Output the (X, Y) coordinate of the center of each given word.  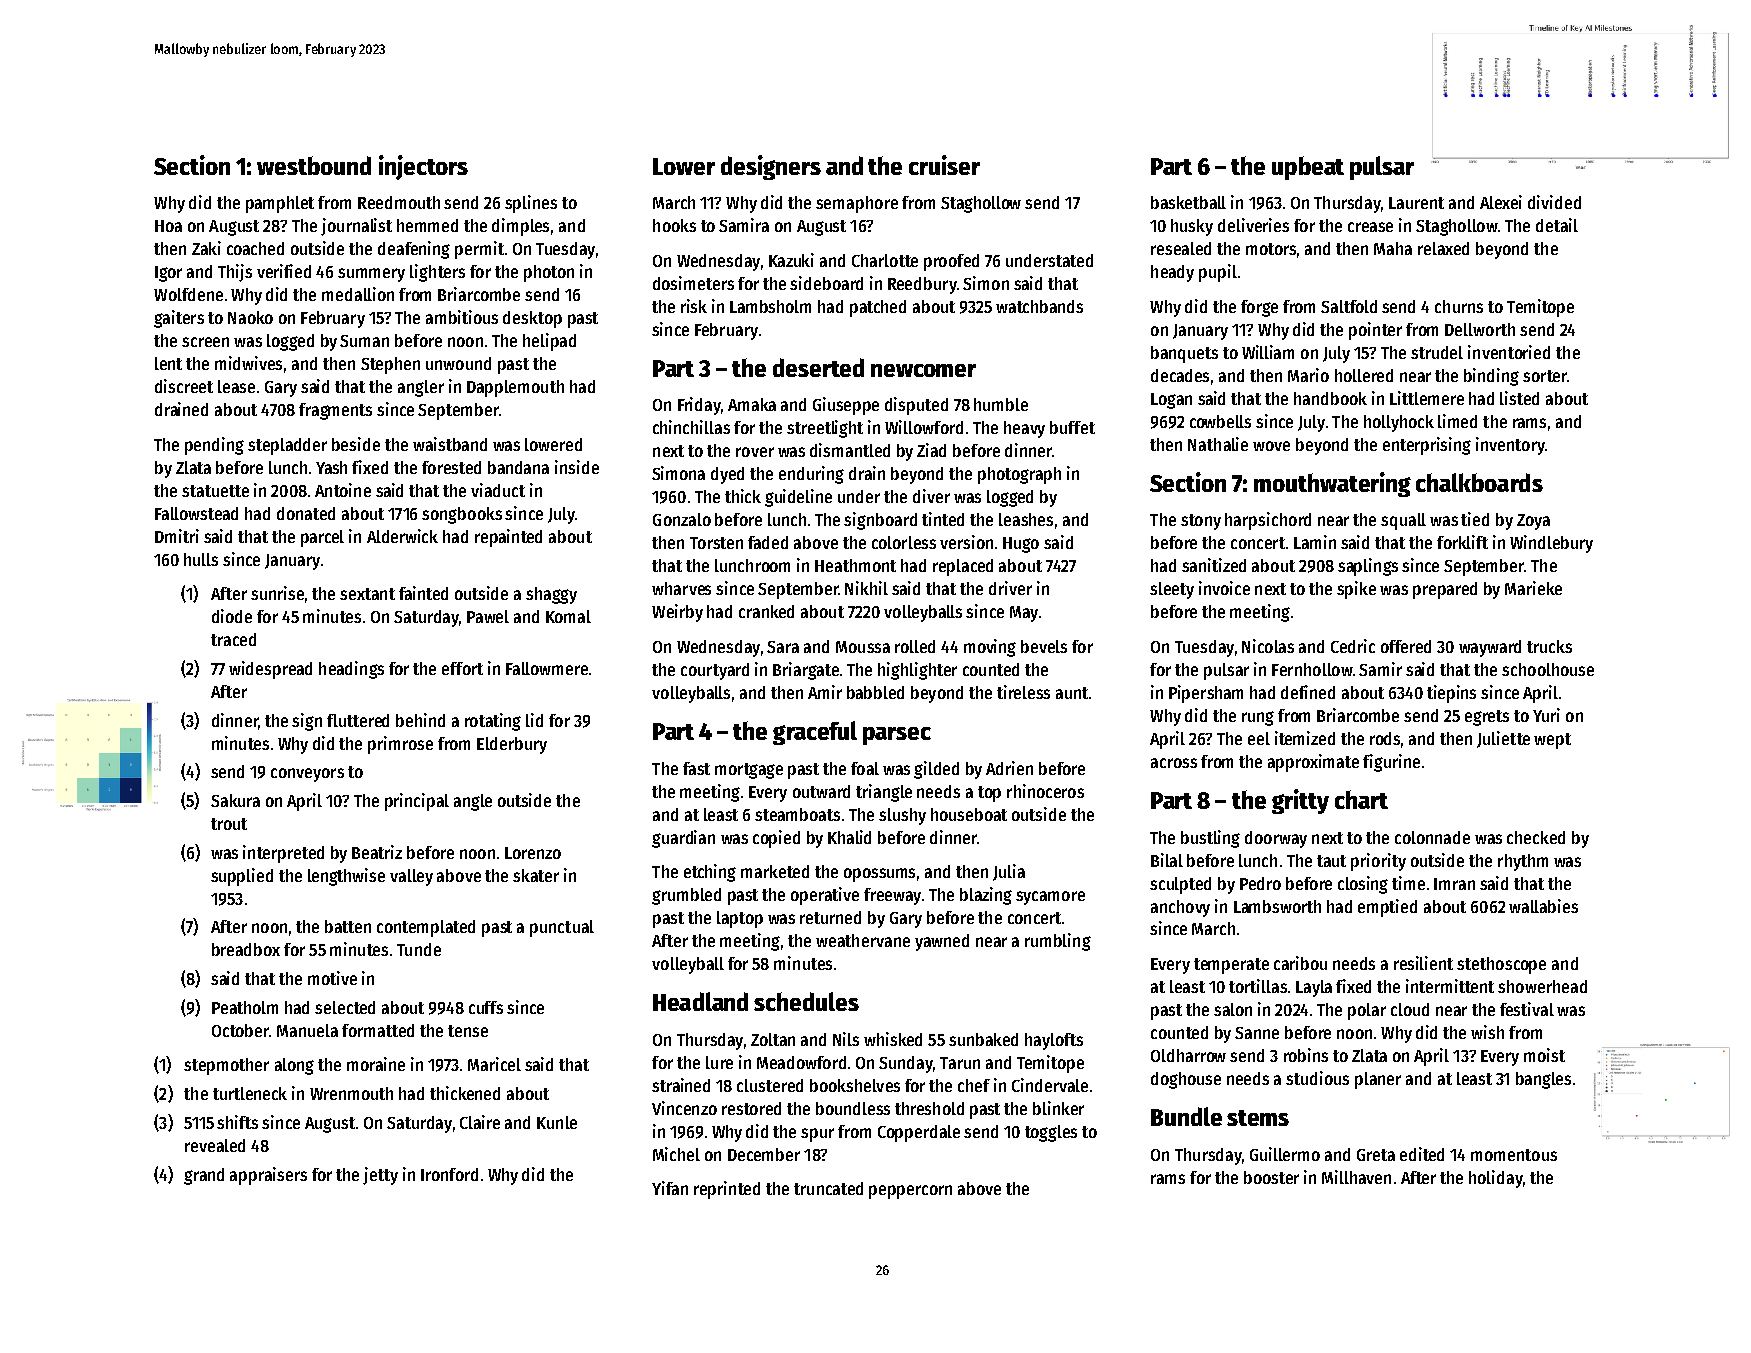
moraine (376, 1064)
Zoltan (773, 1039)
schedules (806, 1001)
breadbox (246, 949)
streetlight (825, 429)
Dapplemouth (515, 388)
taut (1331, 861)
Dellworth (1480, 329)
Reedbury (922, 285)
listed (1519, 398)
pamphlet (280, 204)
